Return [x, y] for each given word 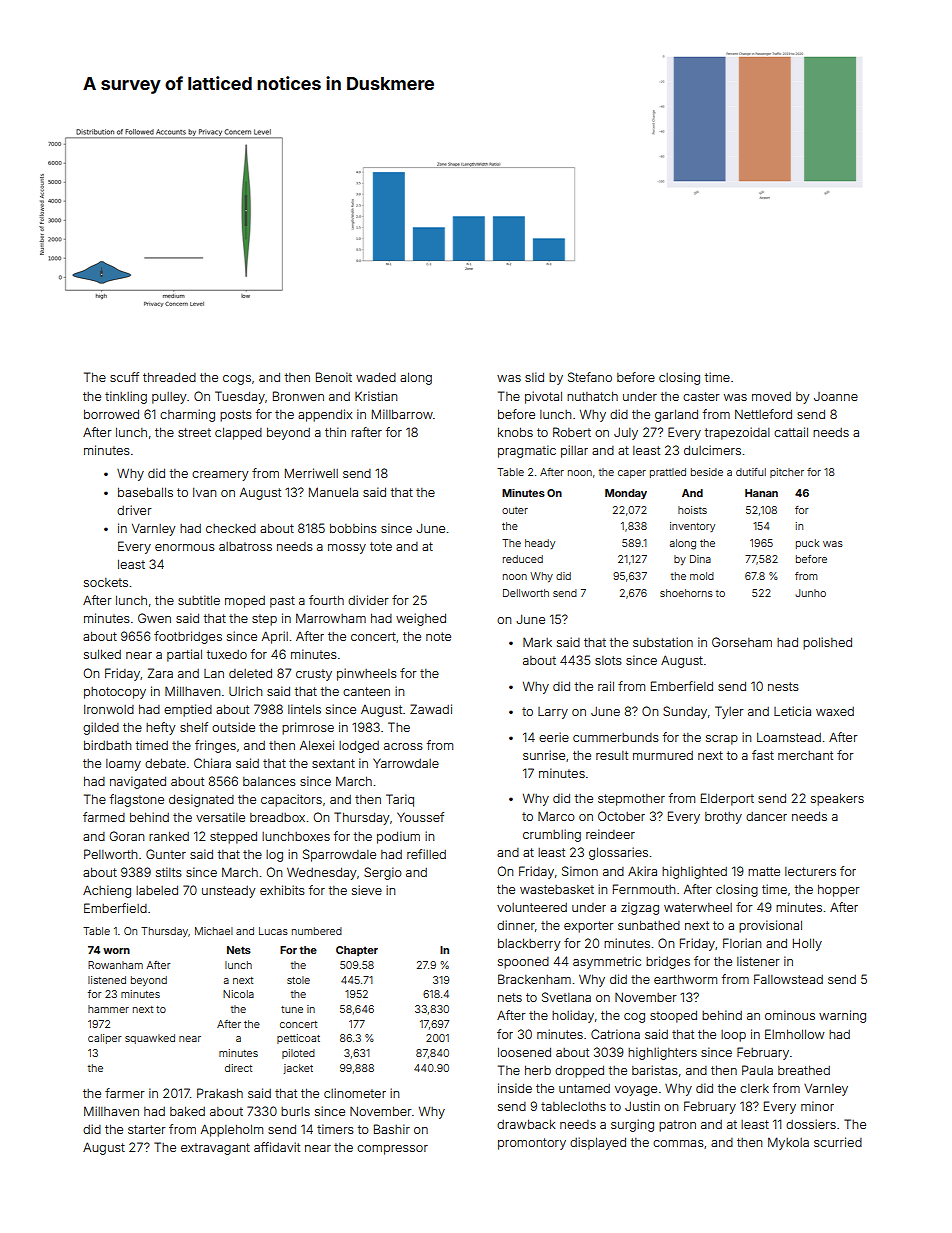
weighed [421, 619]
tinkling [126, 397]
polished [827, 643]
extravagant [215, 1149]
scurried [838, 1142]
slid [534, 377]
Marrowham [331, 618]
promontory [532, 1144]
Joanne [836, 396]
